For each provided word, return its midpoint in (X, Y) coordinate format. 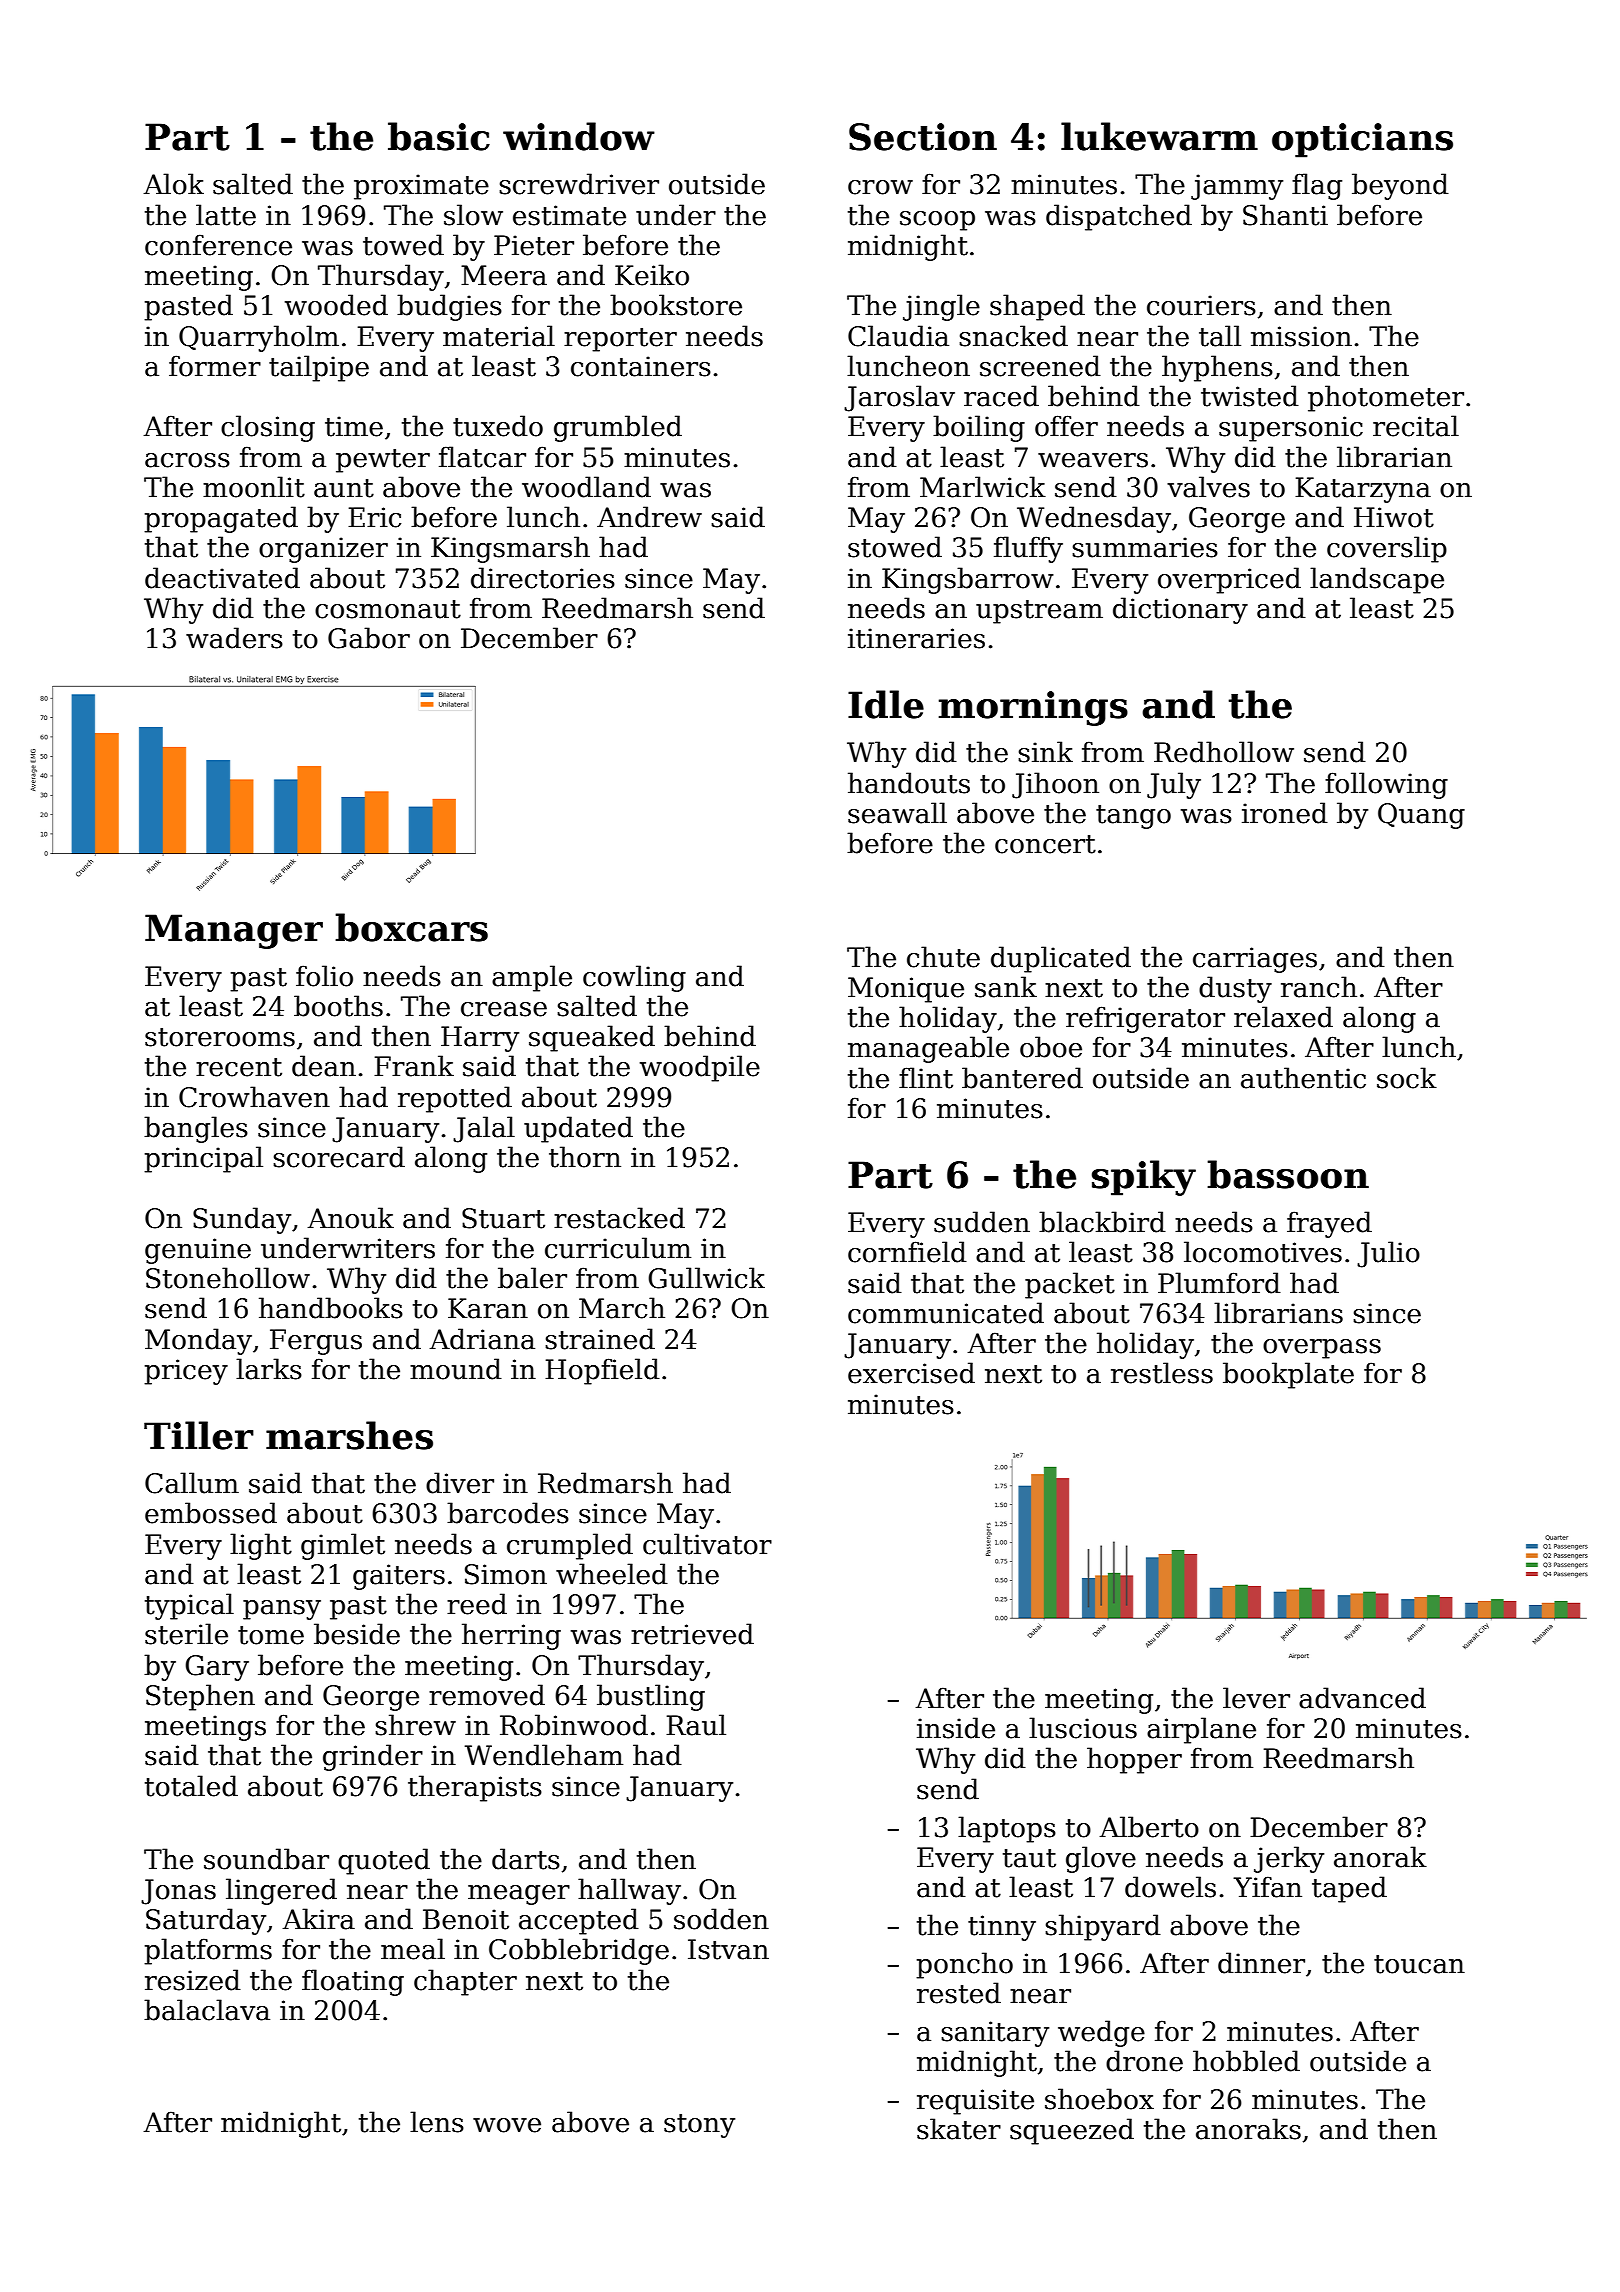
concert (1045, 844)
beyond (1400, 186)
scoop (937, 221)
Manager (234, 931)
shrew (415, 1725)
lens (437, 2122)
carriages (1255, 960)
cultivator (707, 1544)
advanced (1362, 1698)
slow (473, 215)
